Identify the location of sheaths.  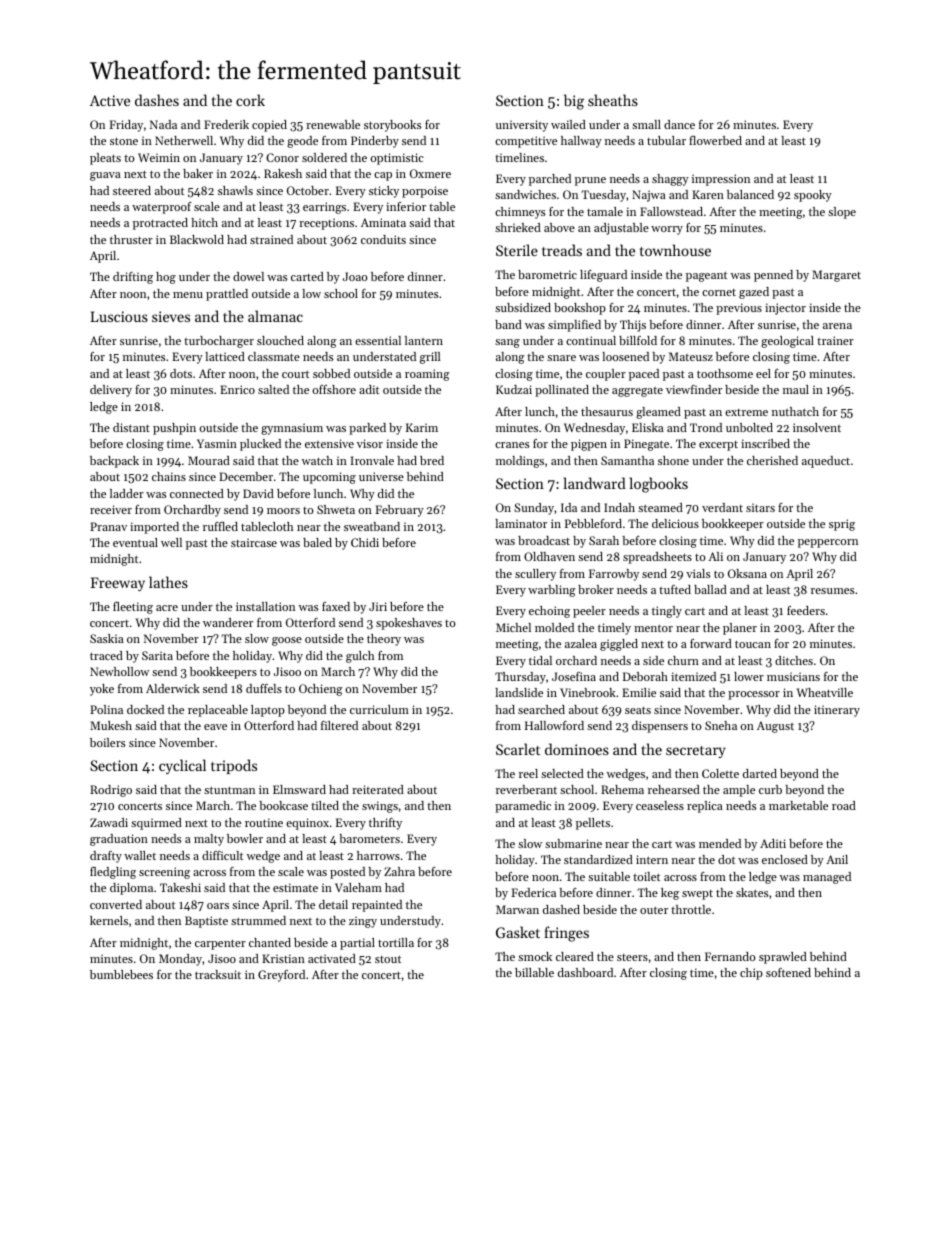
(613, 100).
